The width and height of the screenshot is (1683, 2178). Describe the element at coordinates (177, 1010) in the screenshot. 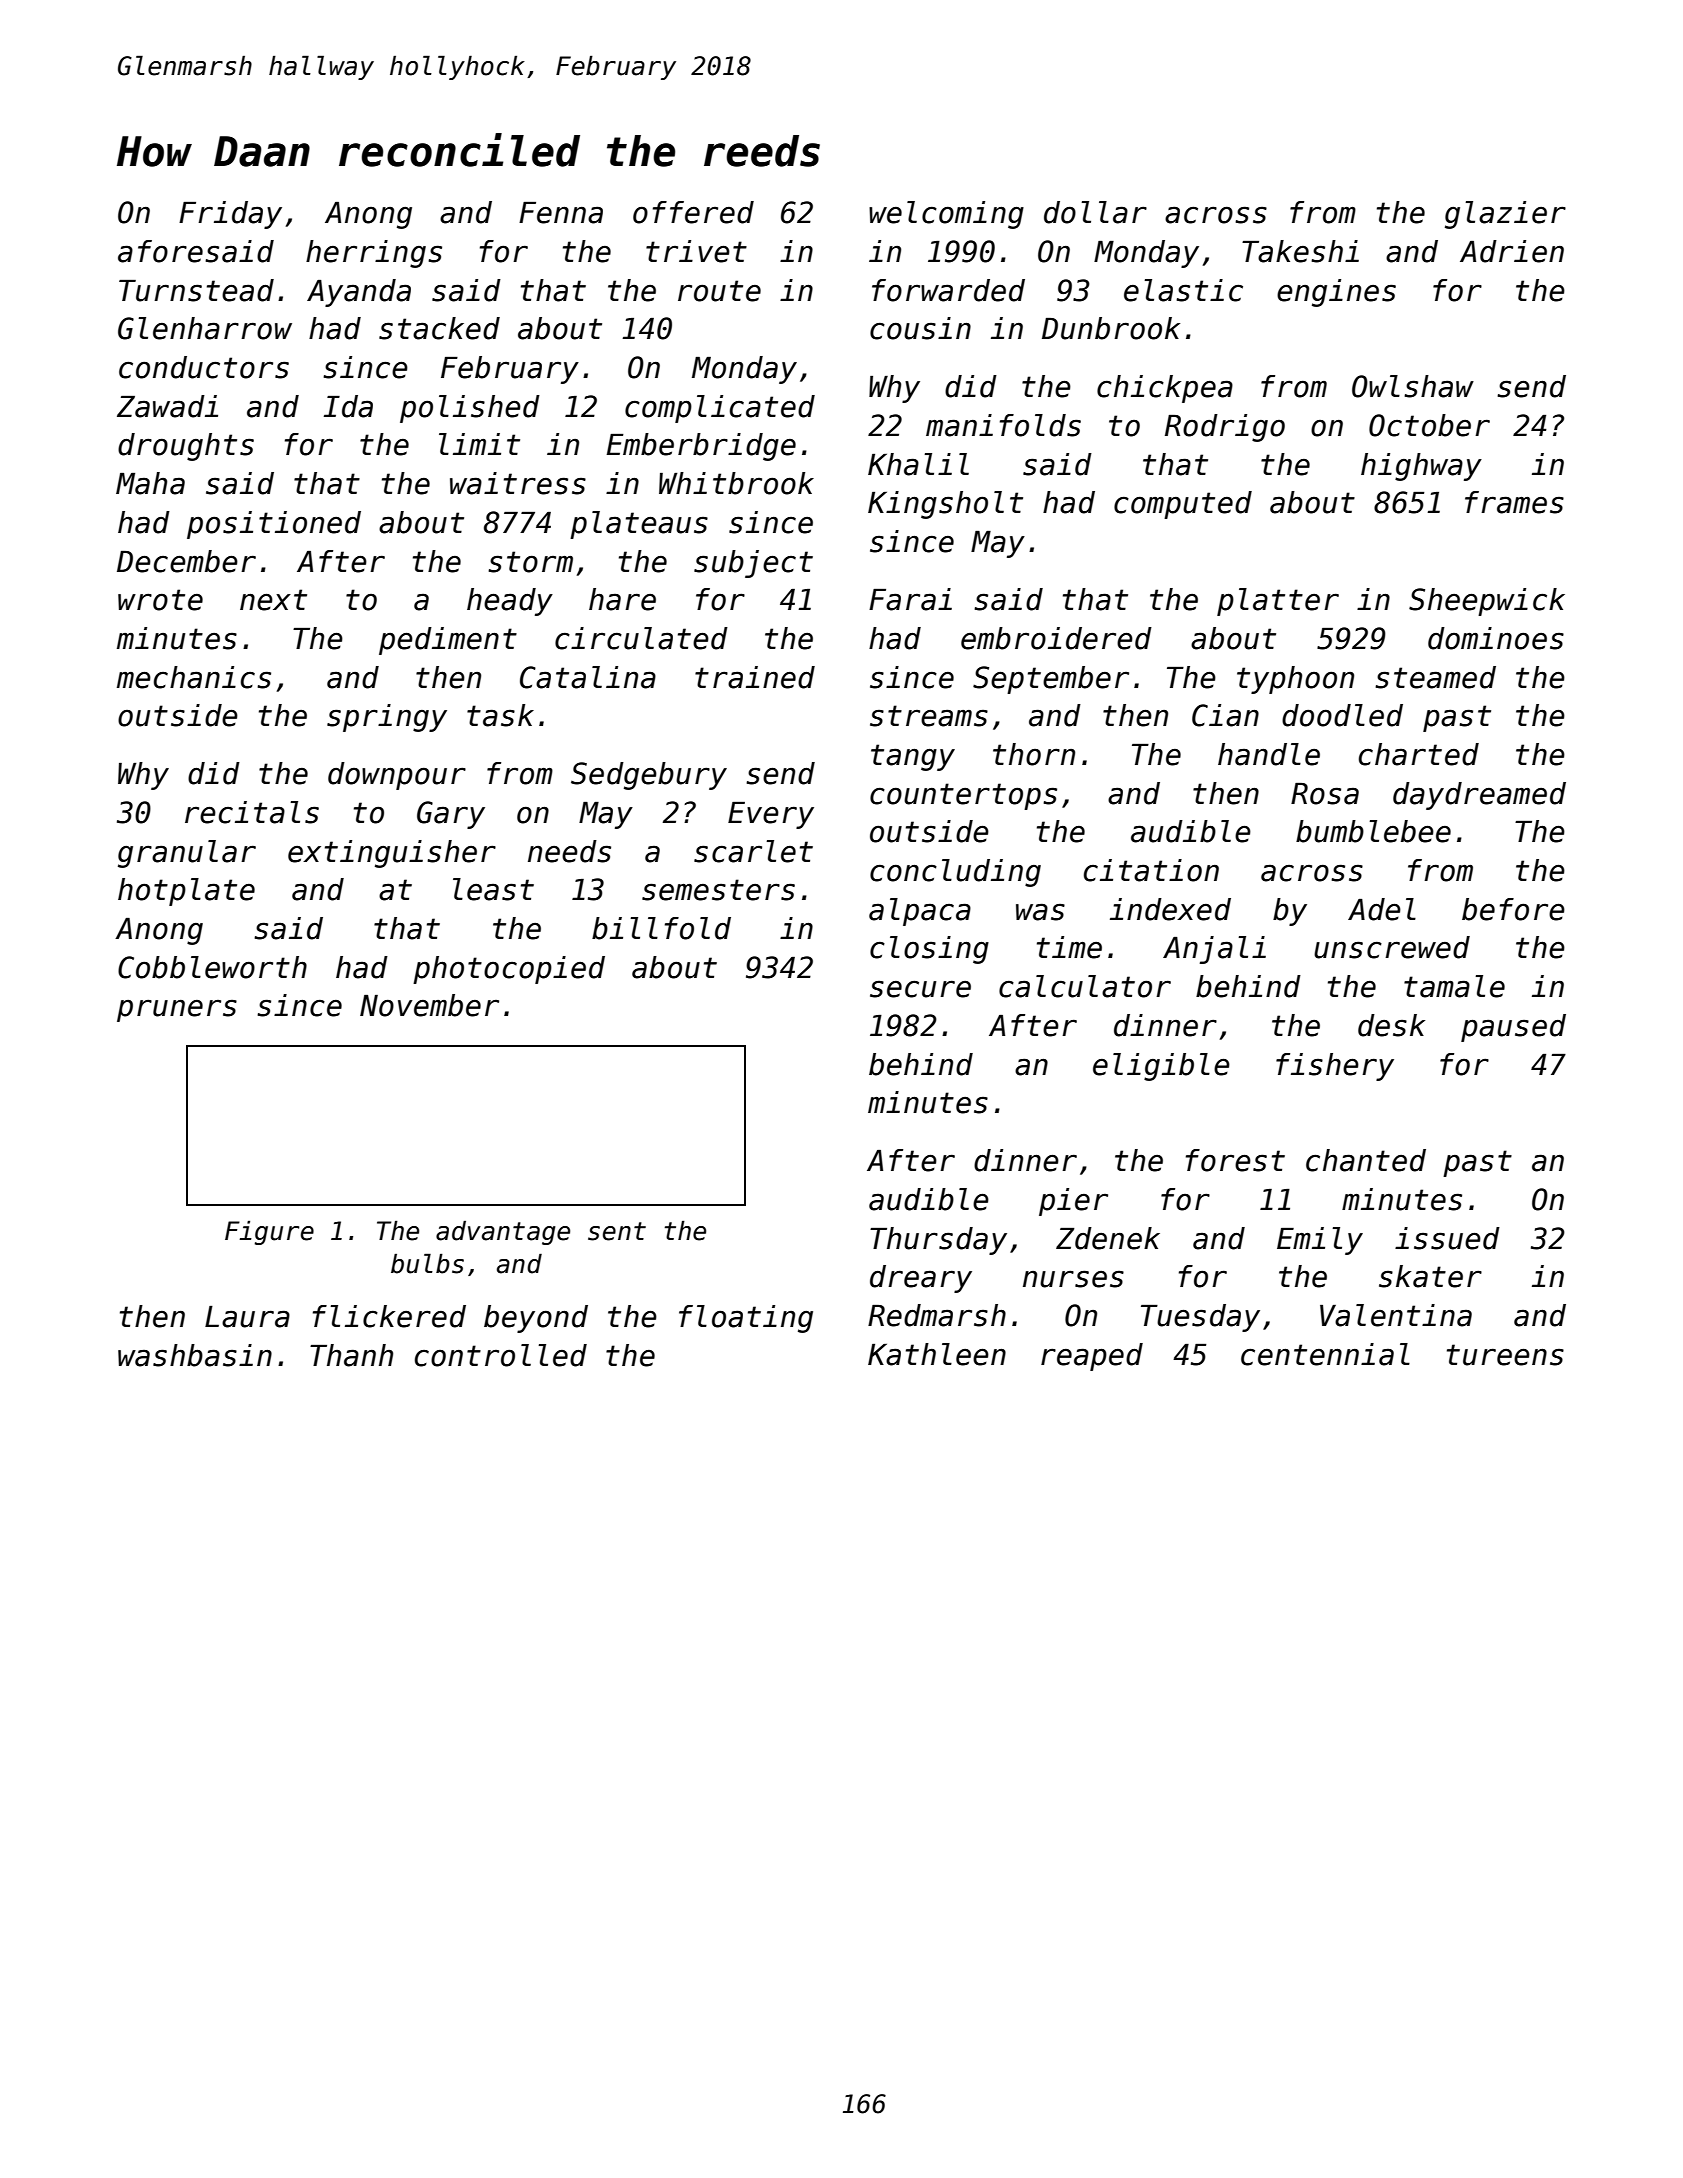

I see `pruners` at that location.
